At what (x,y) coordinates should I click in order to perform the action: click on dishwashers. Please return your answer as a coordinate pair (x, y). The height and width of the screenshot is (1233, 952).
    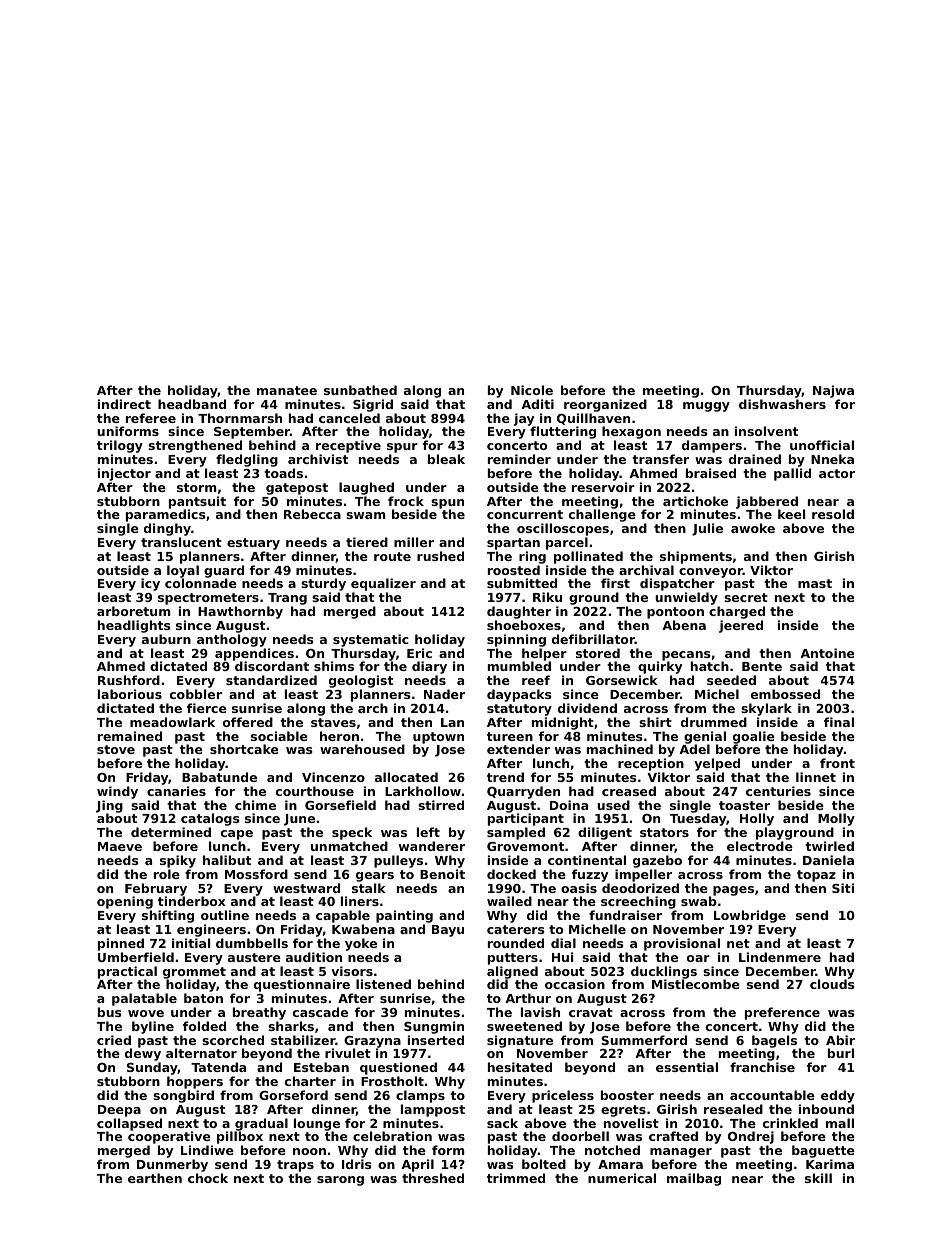
    Looking at the image, I should click on (782, 404).
